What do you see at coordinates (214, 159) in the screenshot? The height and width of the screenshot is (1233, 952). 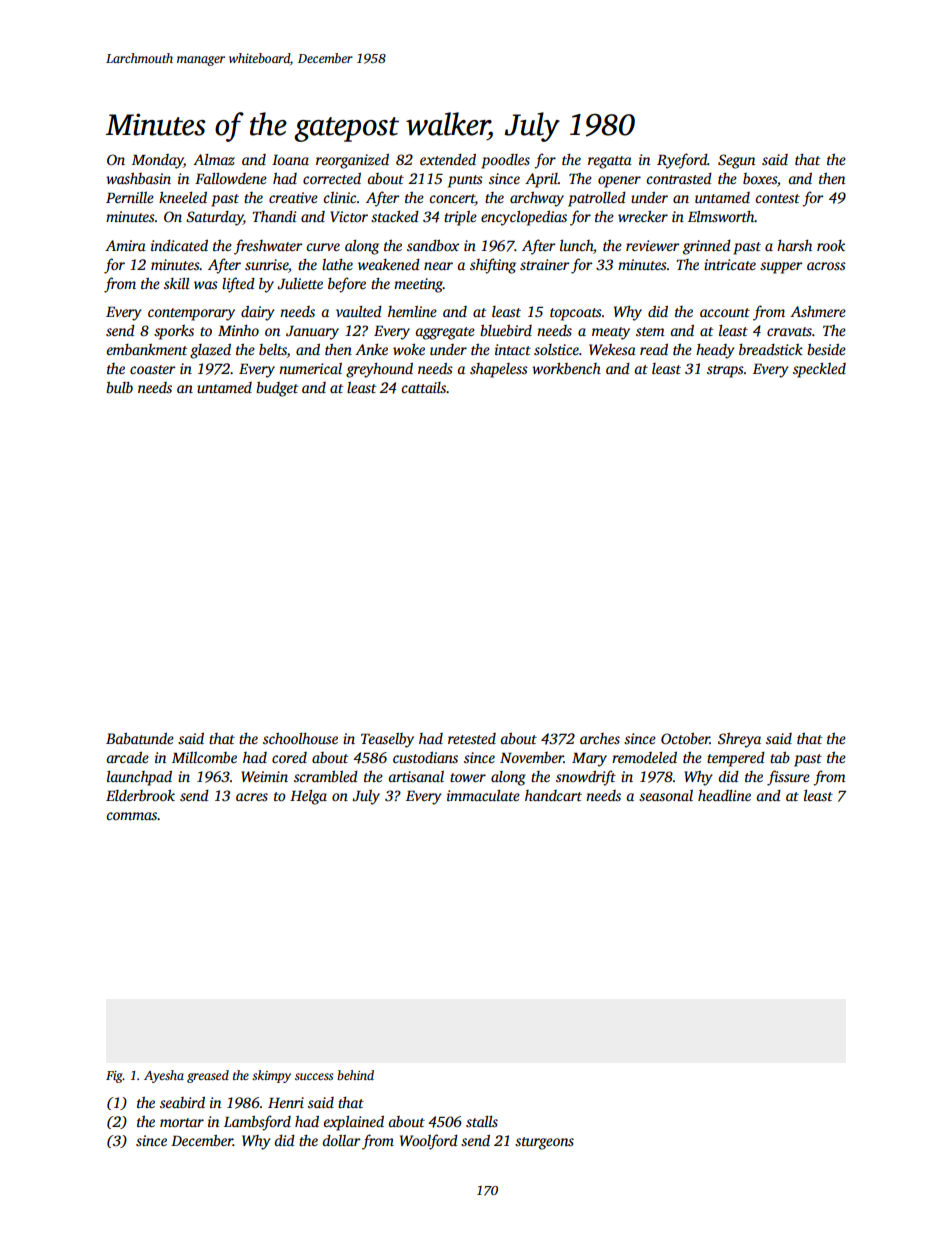 I see `Almaz` at bounding box center [214, 159].
